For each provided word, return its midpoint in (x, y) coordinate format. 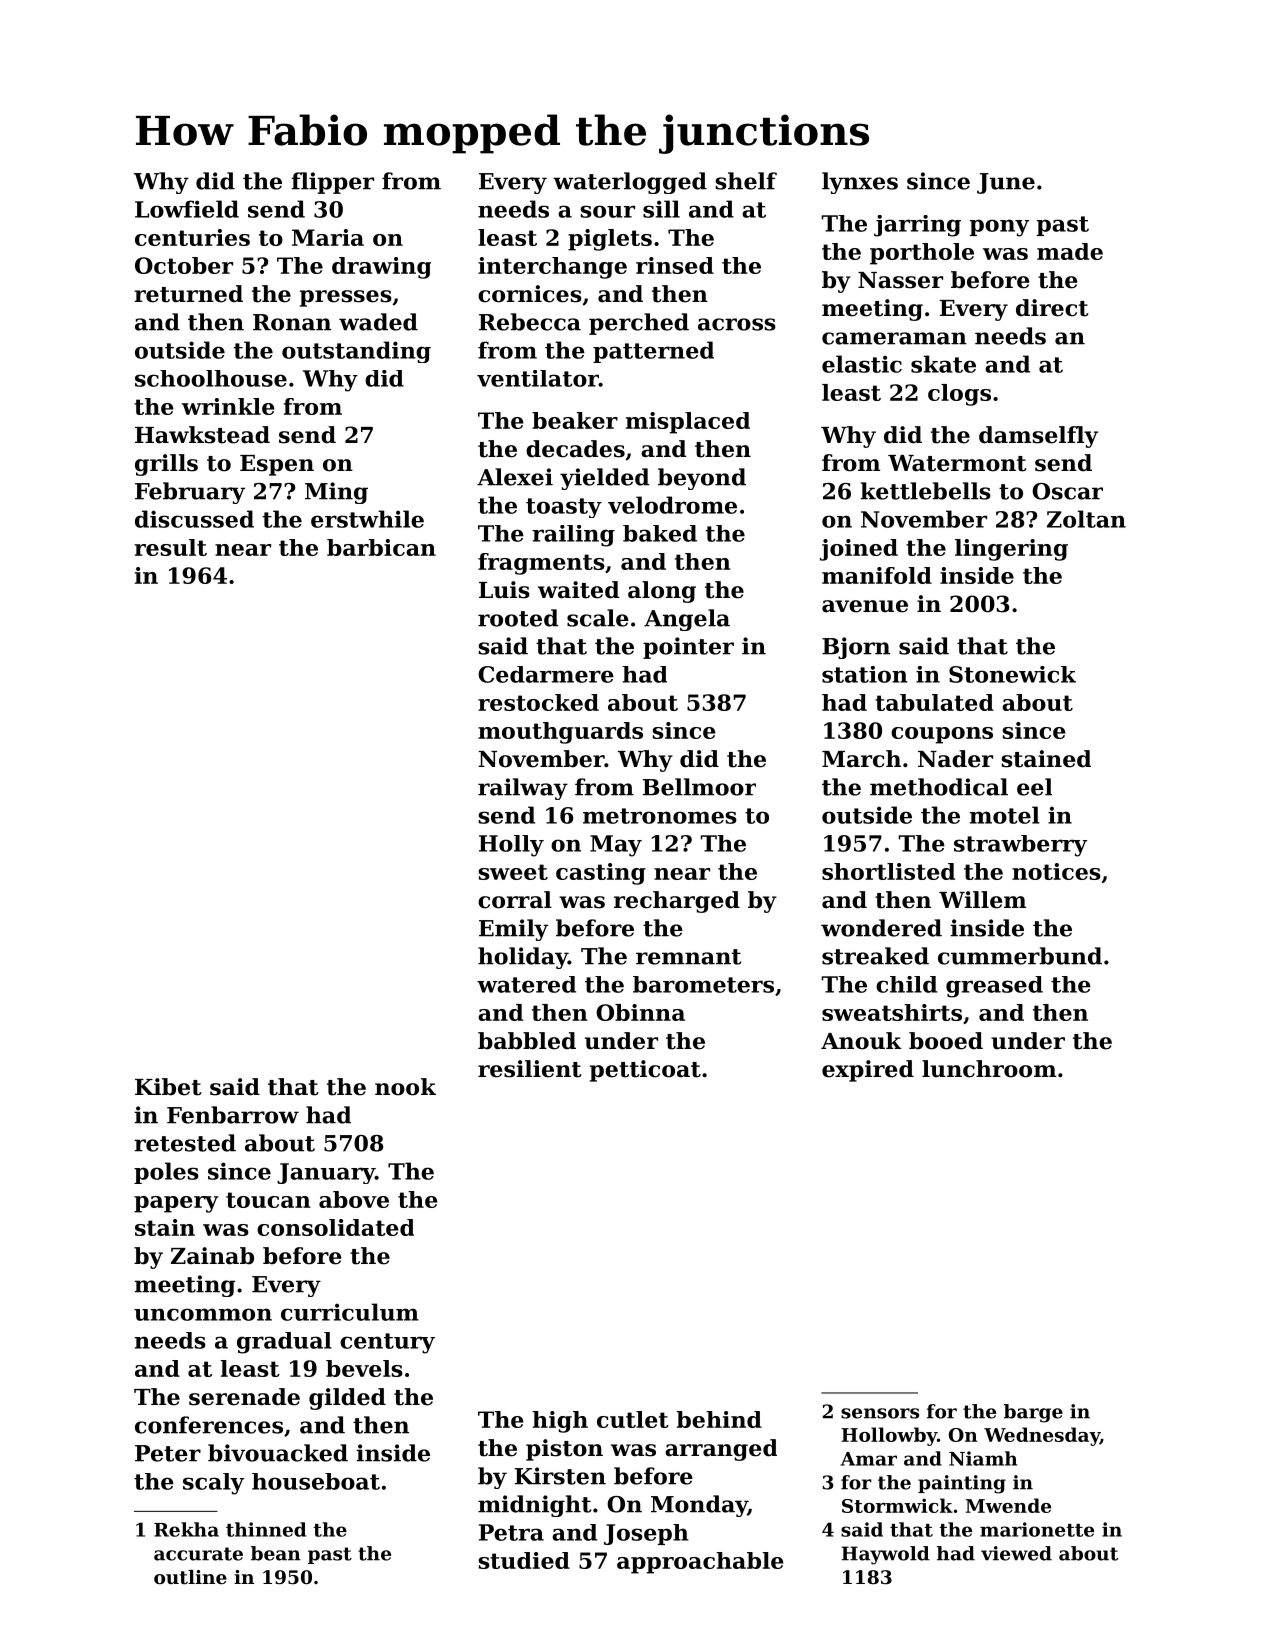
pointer (688, 648)
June (1006, 183)
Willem (982, 900)
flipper (332, 183)
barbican (381, 547)
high (560, 1422)
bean (276, 1553)
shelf (746, 181)
